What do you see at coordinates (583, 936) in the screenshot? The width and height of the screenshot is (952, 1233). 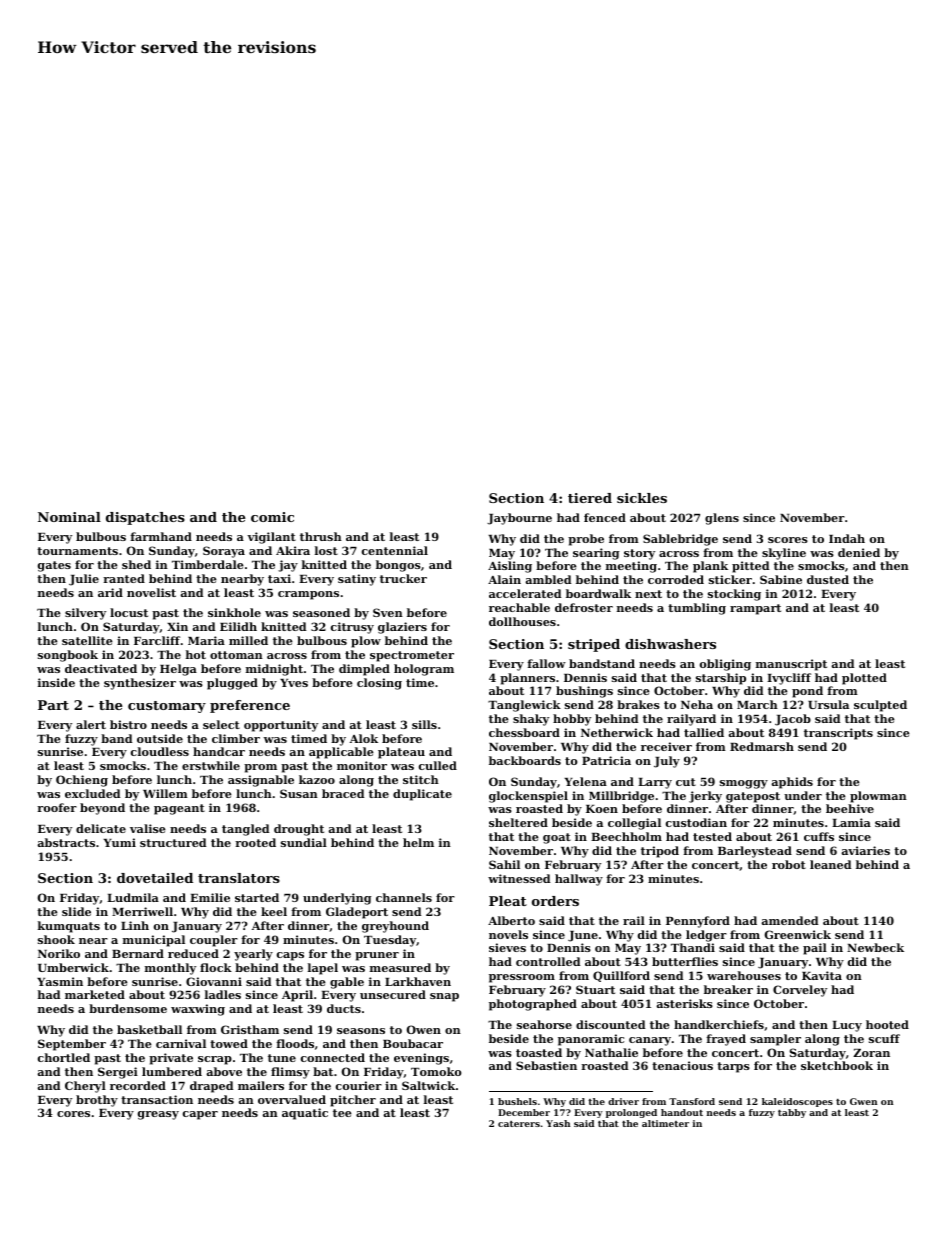 I see `June` at bounding box center [583, 936].
